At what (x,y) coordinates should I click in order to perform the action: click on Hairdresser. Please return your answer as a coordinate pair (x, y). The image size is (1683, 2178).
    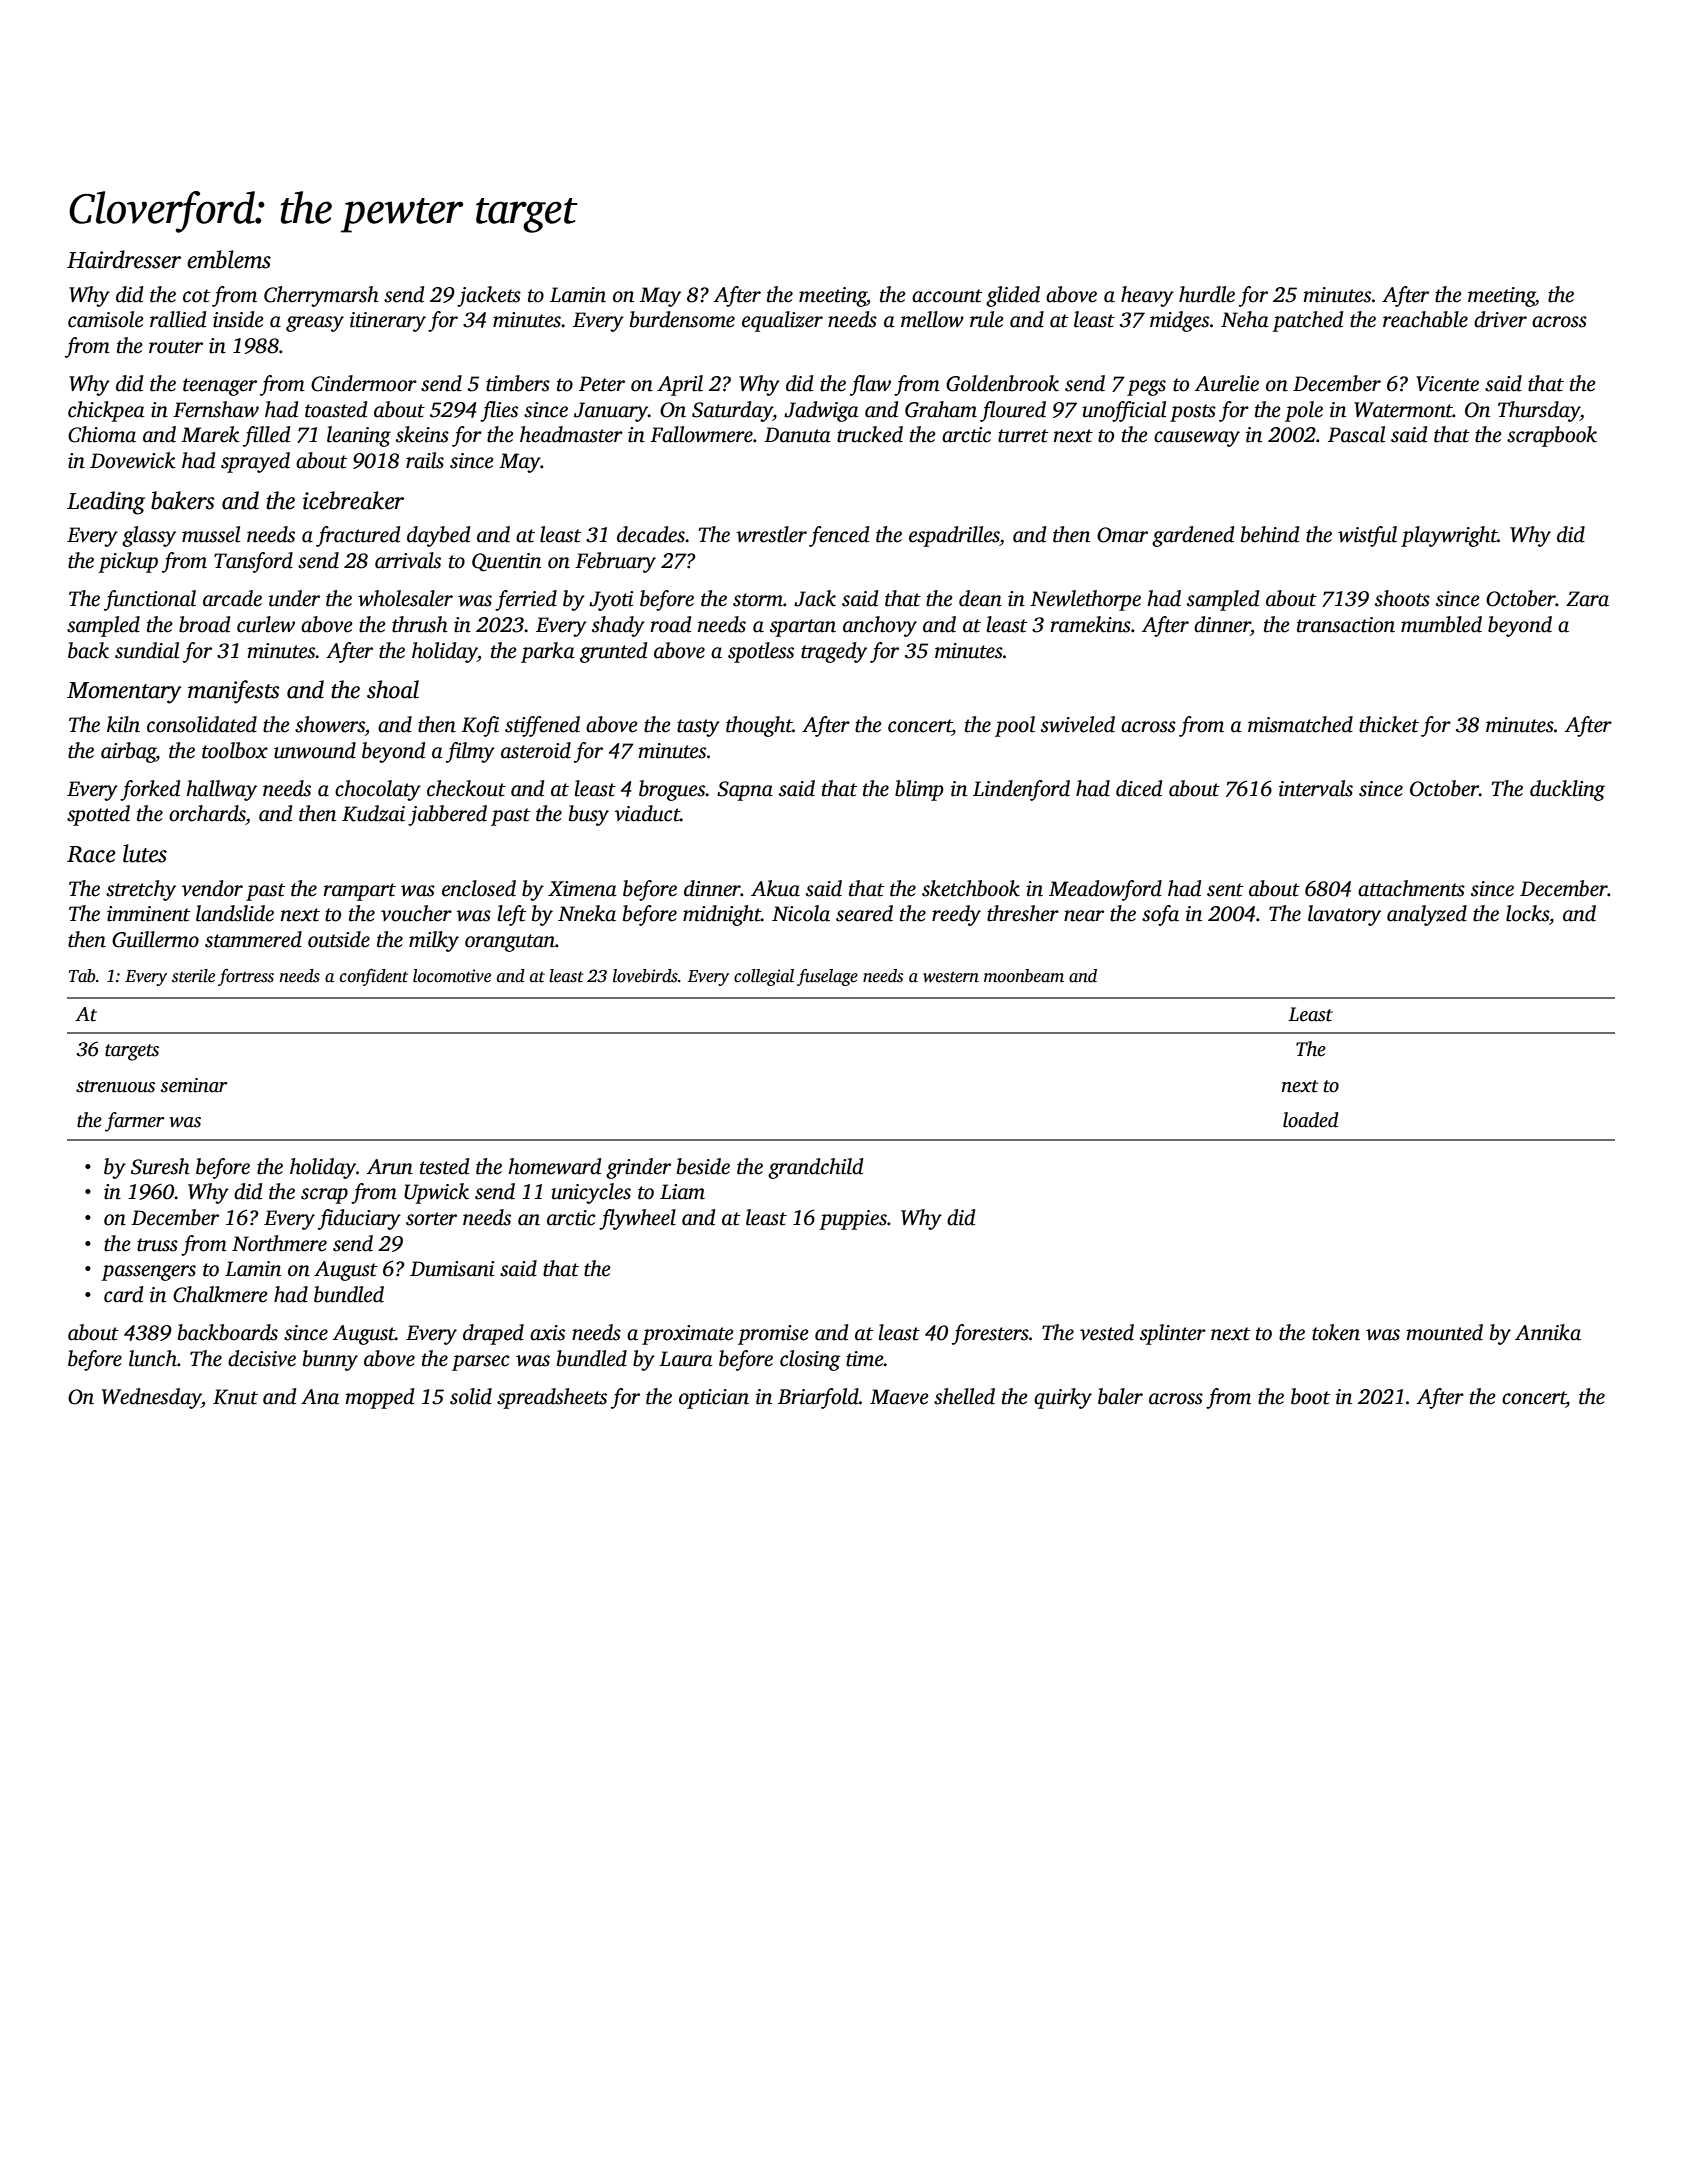
    Looking at the image, I should click on (124, 259).
